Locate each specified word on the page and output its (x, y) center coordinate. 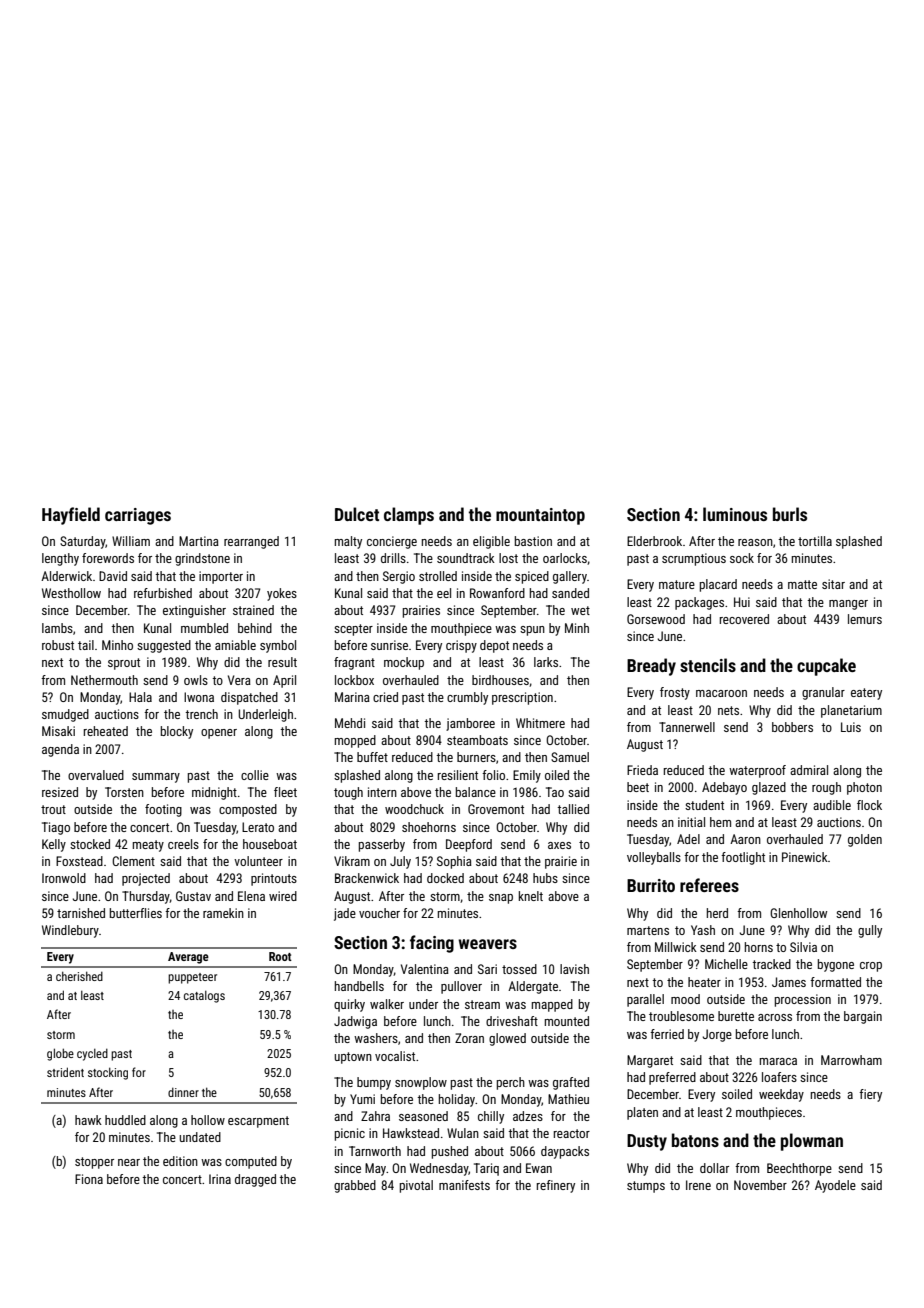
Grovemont (496, 809)
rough (826, 788)
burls (790, 514)
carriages (138, 516)
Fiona (89, 1179)
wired (283, 896)
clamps (409, 516)
